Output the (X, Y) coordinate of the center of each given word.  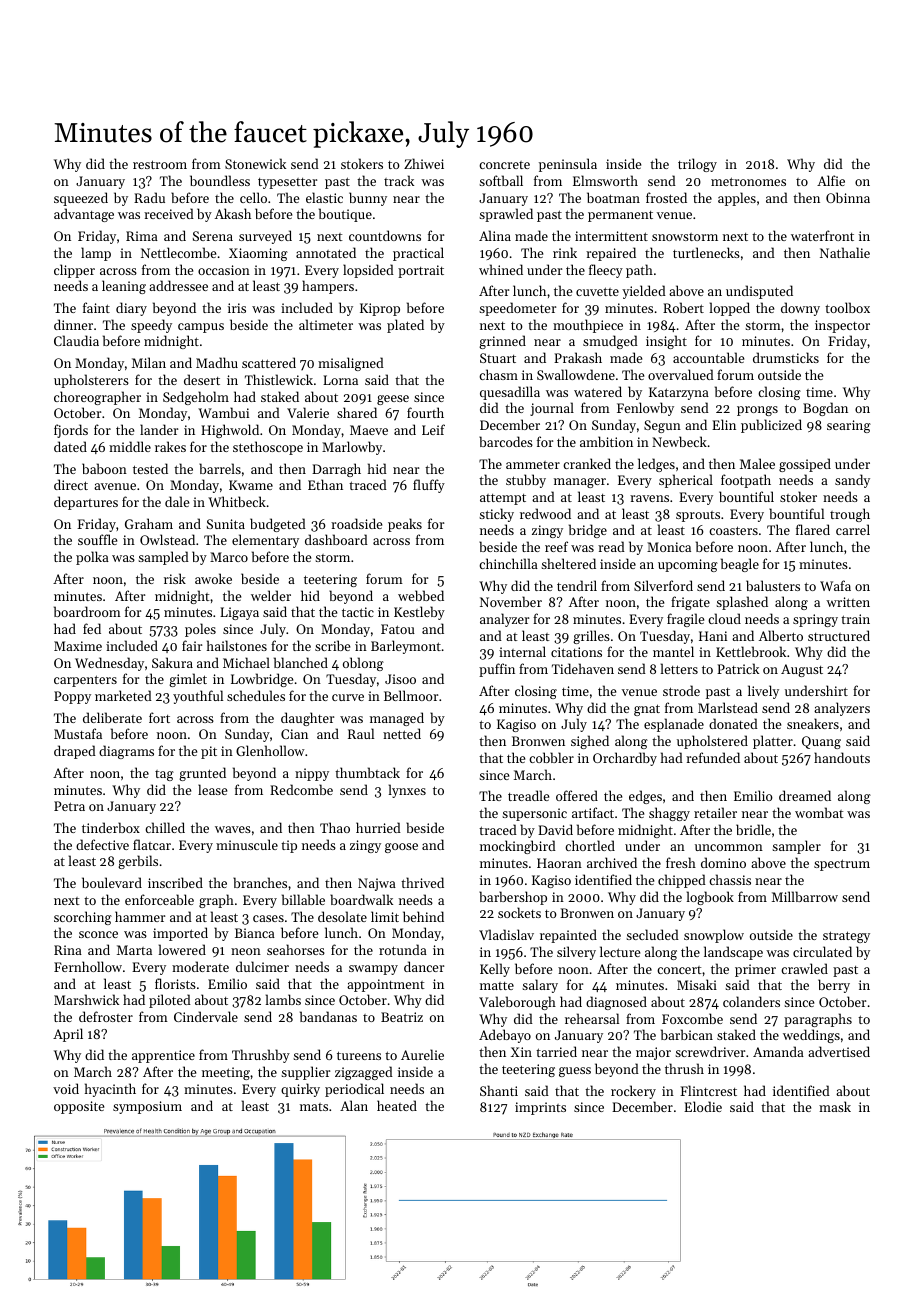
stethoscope (268, 448)
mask (835, 1106)
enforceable (159, 899)
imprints (540, 1108)
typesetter (287, 183)
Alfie (831, 180)
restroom (160, 164)
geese (393, 400)
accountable (708, 357)
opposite (79, 1107)
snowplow (714, 936)
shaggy (669, 814)
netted (402, 733)
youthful (198, 697)
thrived (422, 882)
